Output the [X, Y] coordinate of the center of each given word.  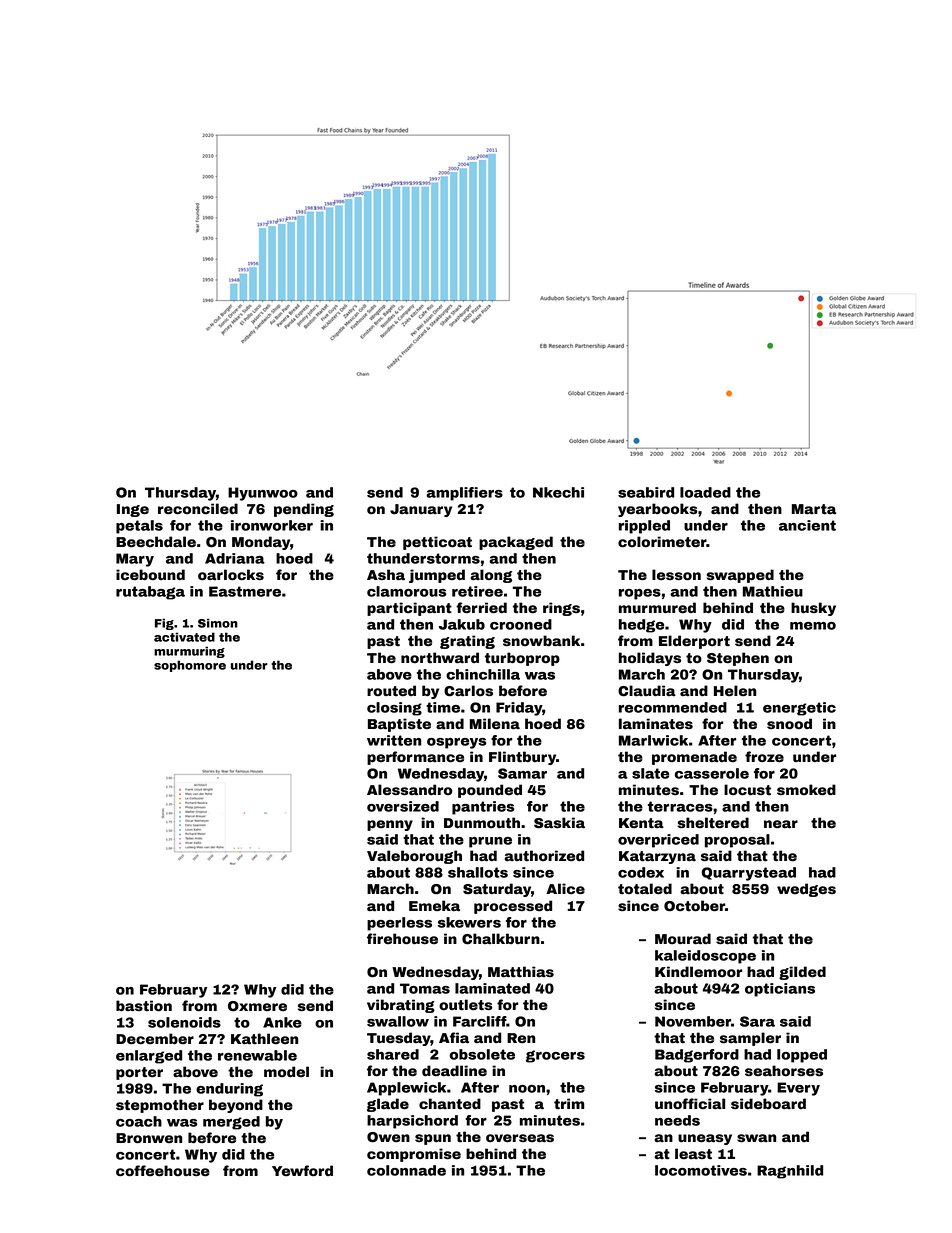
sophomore [190, 666]
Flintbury [522, 758]
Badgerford [697, 1056]
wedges [806, 890]
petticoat [437, 543]
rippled [644, 527]
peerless [399, 924]
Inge [133, 510]
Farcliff [479, 1021]
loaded [705, 492]
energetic [799, 709]
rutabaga [150, 593]
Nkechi [558, 492]
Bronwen [149, 1138]
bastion [144, 1006]
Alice [565, 889]
